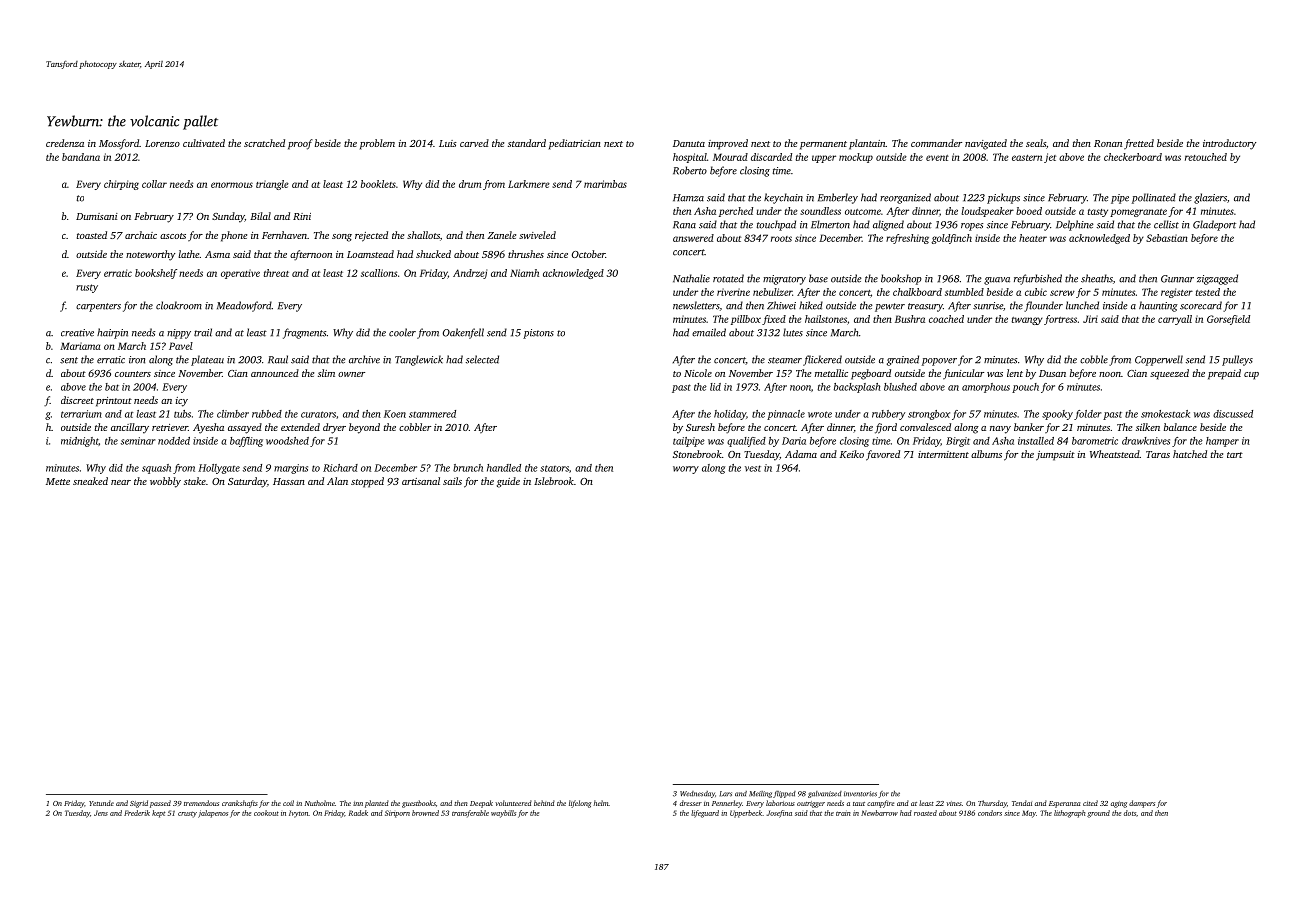  I want to click on carpenters, so click(98, 307).
